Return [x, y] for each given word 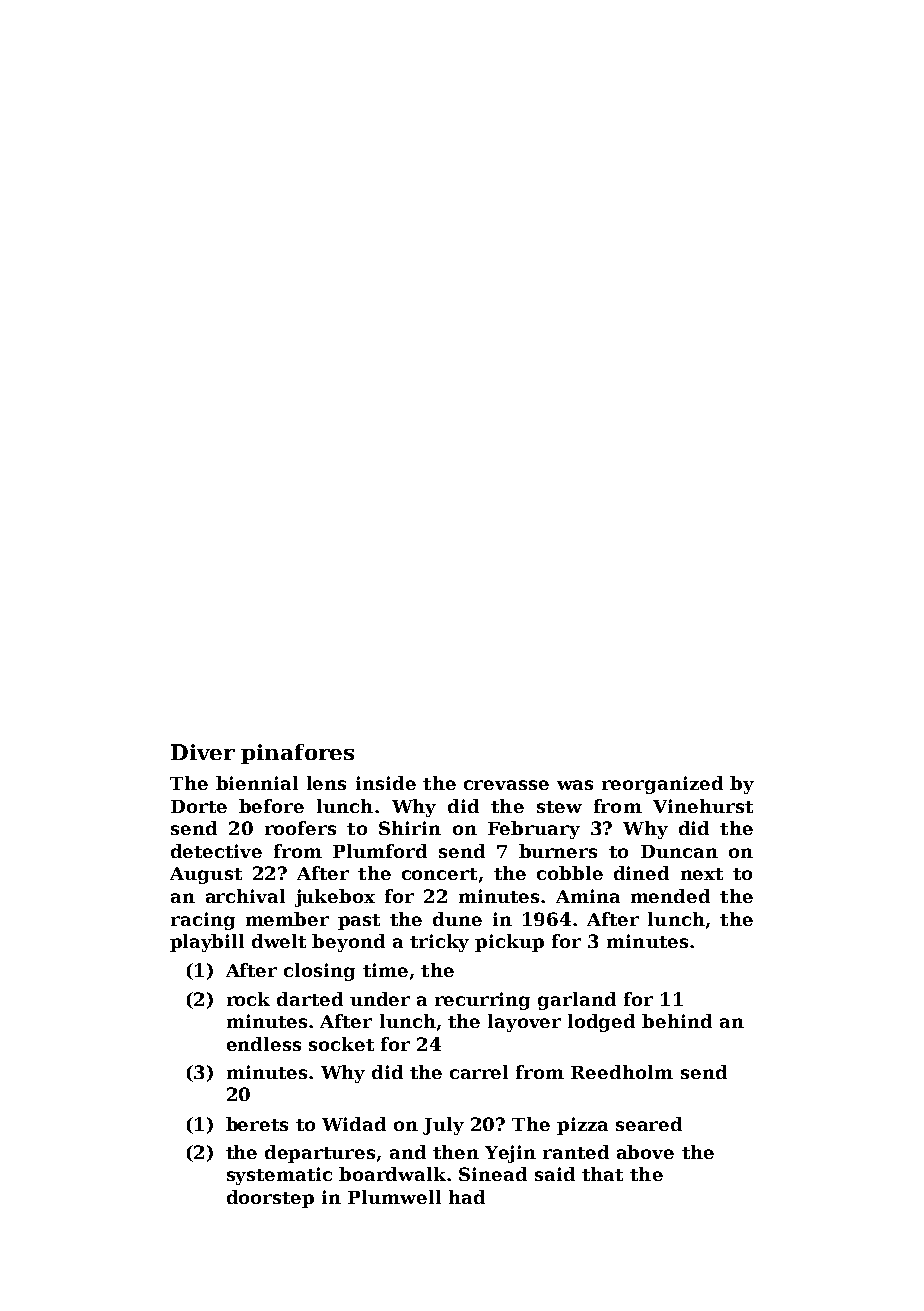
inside [386, 783]
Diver [203, 752]
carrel [479, 1072]
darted [310, 999]
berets [257, 1124]
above [645, 1152]
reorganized [662, 785]
